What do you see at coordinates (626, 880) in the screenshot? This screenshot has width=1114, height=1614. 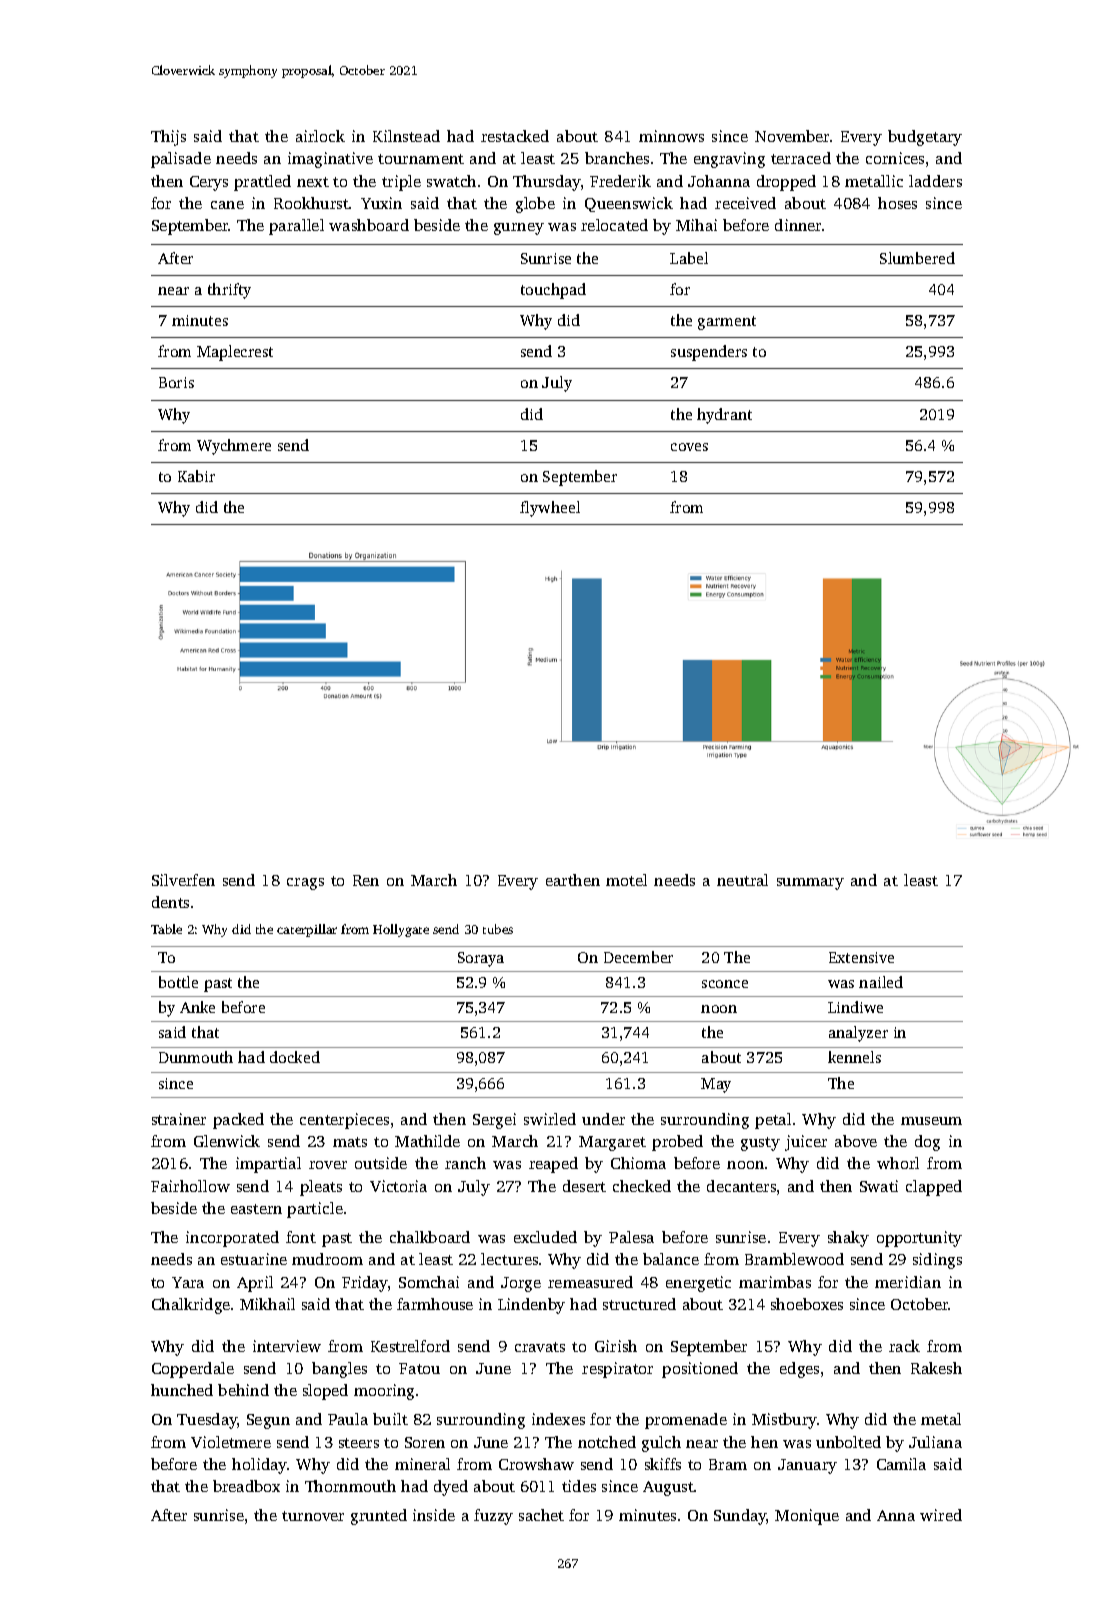 I see `motel` at bounding box center [626, 880].
